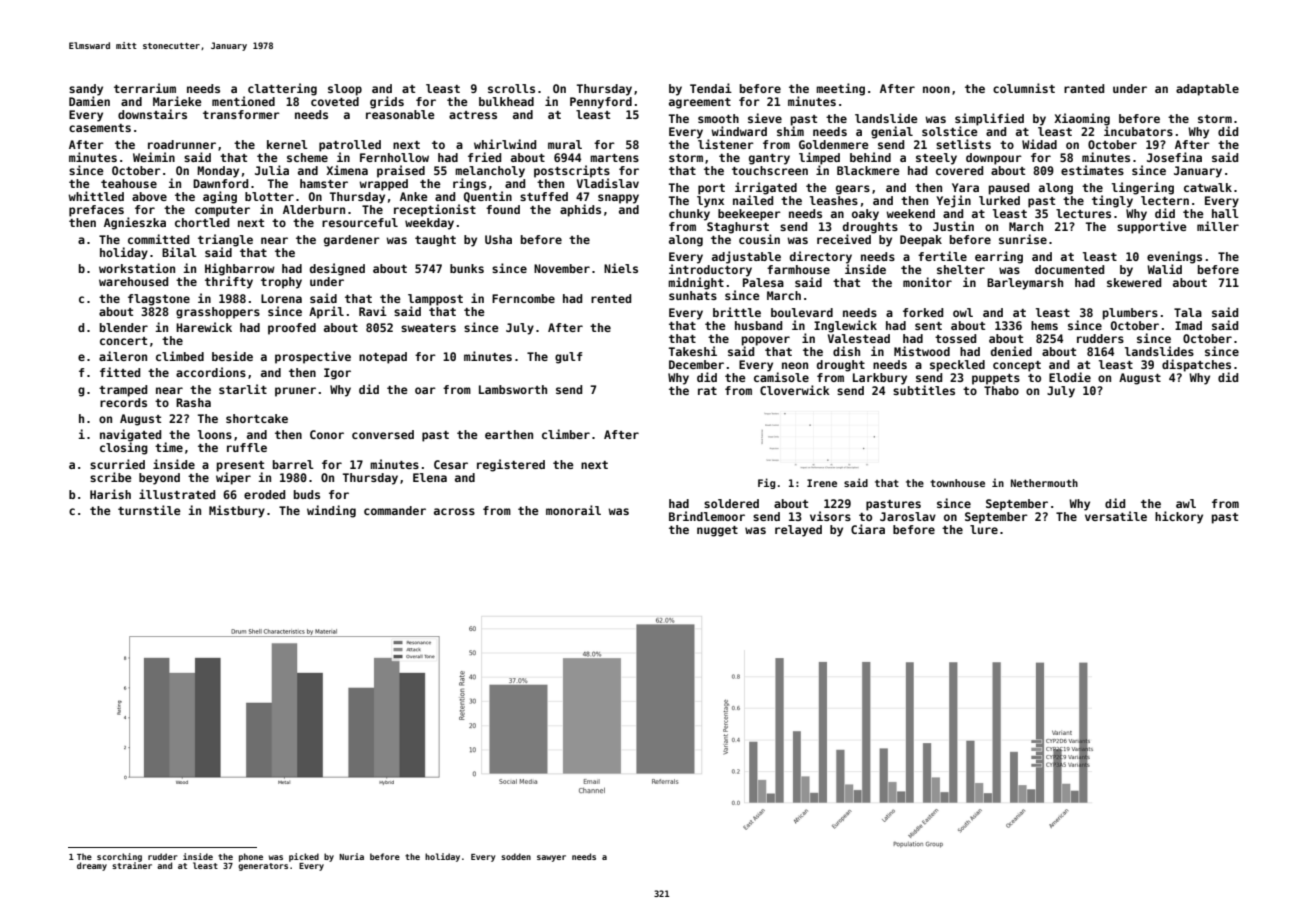 This page has width=1308, height=924. Describe the element at coordinates (313, 357) in the page. I see `prospective` at that location.
